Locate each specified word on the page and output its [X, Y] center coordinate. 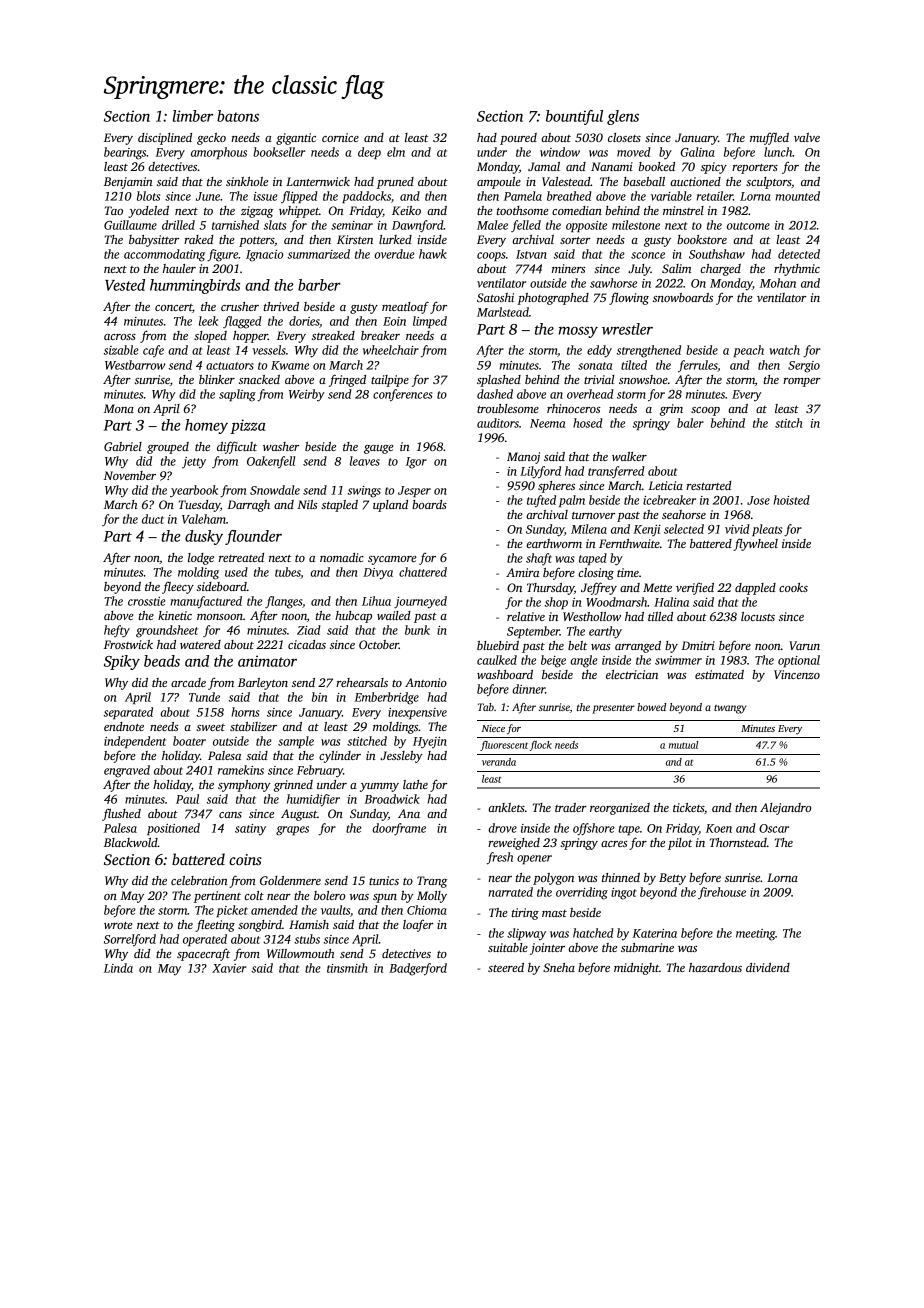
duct [153, 519]
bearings [125, 153]
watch [785, 350]
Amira [522, 572]
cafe [153, 351]
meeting [756, 935]
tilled [660, 616]
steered [506, 967]
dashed [495, 394]
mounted [797, 196]
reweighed [514, 844]
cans [230, 815]
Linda [118, 968]
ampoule [499, 183]
